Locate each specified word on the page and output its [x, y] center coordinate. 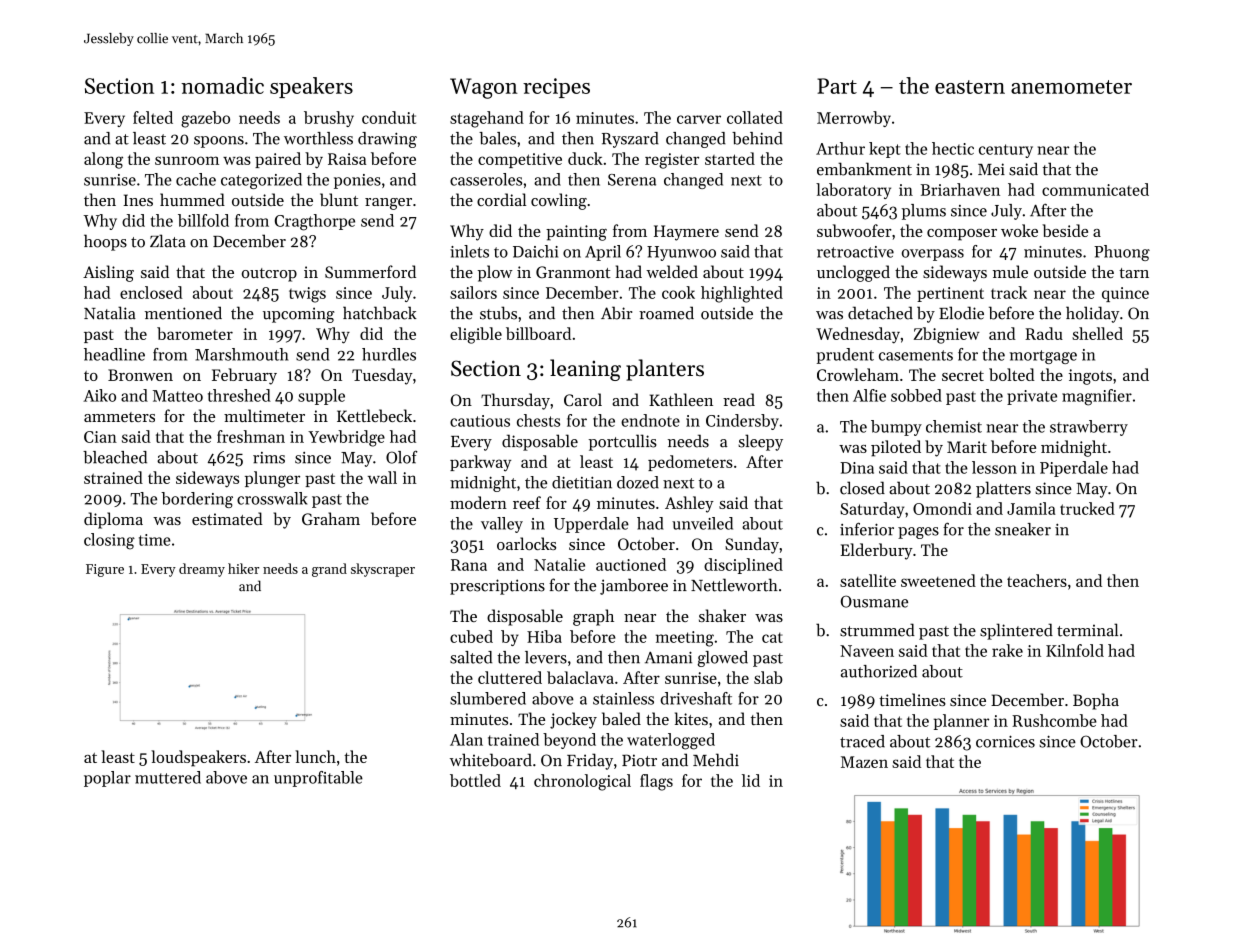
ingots [1090, 377]
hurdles [389, 354]
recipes [556, 88]
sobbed [916, 395]
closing [109, 541]
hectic [953, 148]
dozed [638, 482]
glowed [722, 659]
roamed [666, 313]
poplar [107, 779]
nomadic [222, 85]
